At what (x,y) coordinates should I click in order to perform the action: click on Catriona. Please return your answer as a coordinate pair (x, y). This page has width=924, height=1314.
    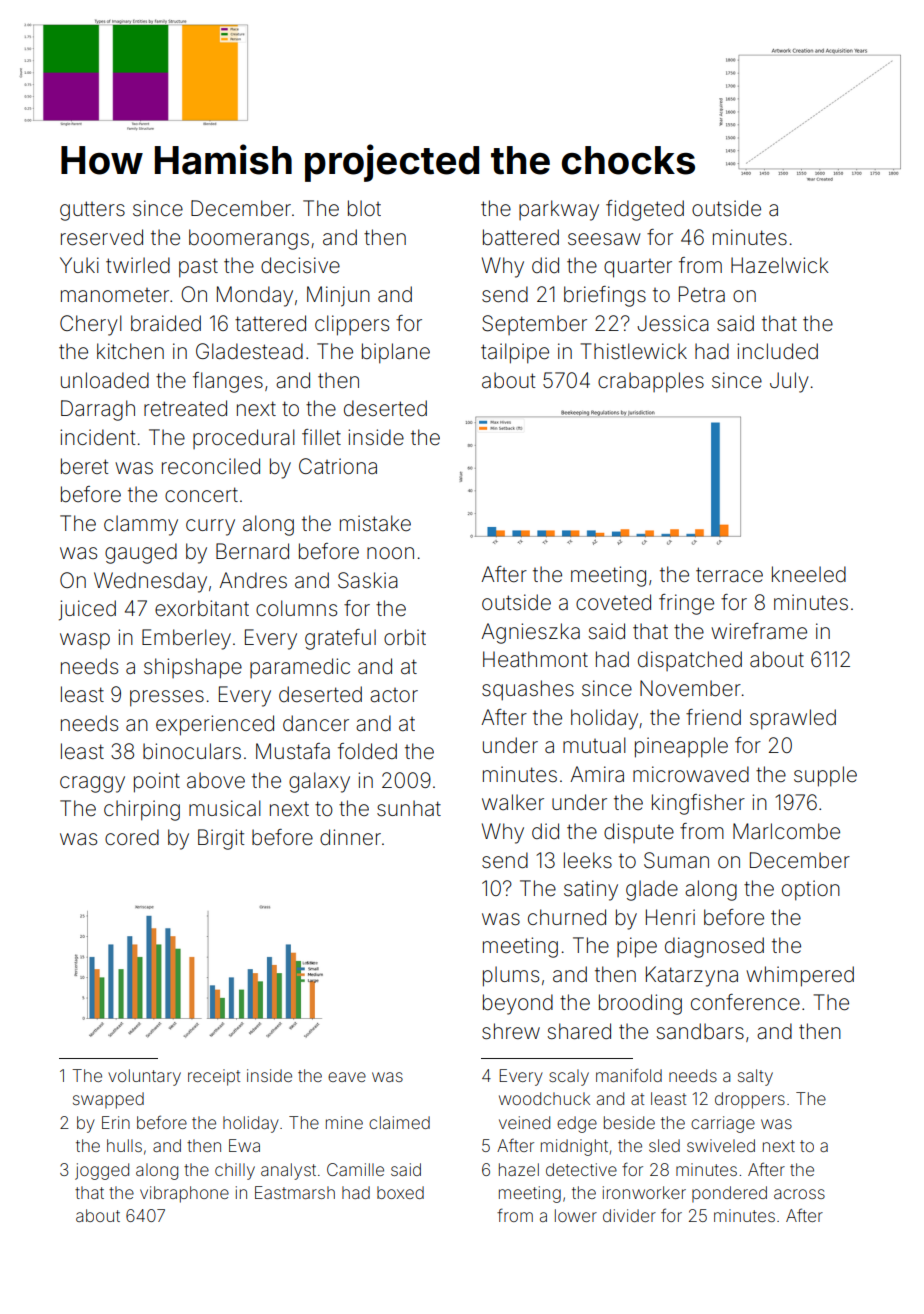
    Looking at the image, I should click on (338, 466).
